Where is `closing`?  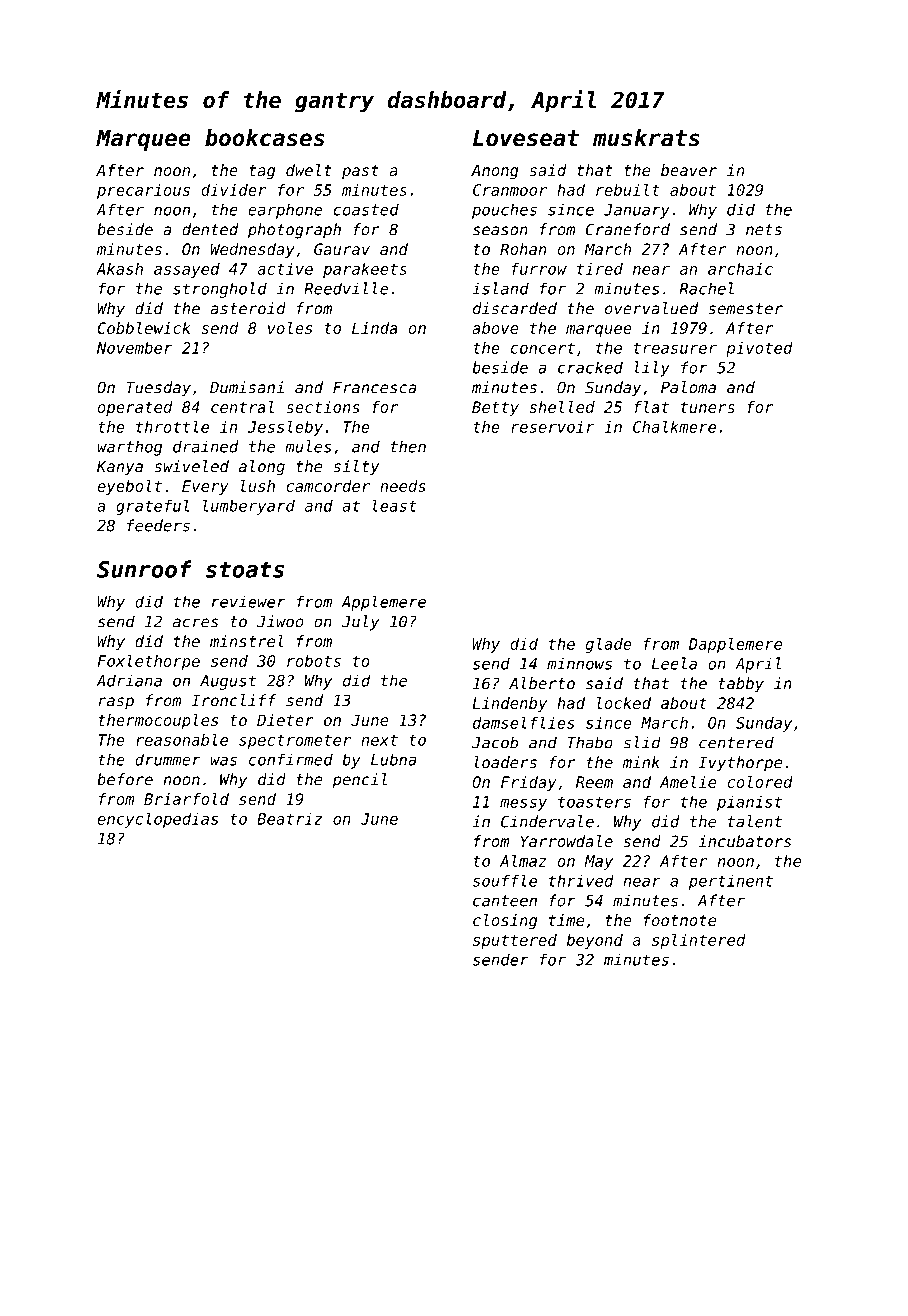
closing is located at coordinates (505, 922).
